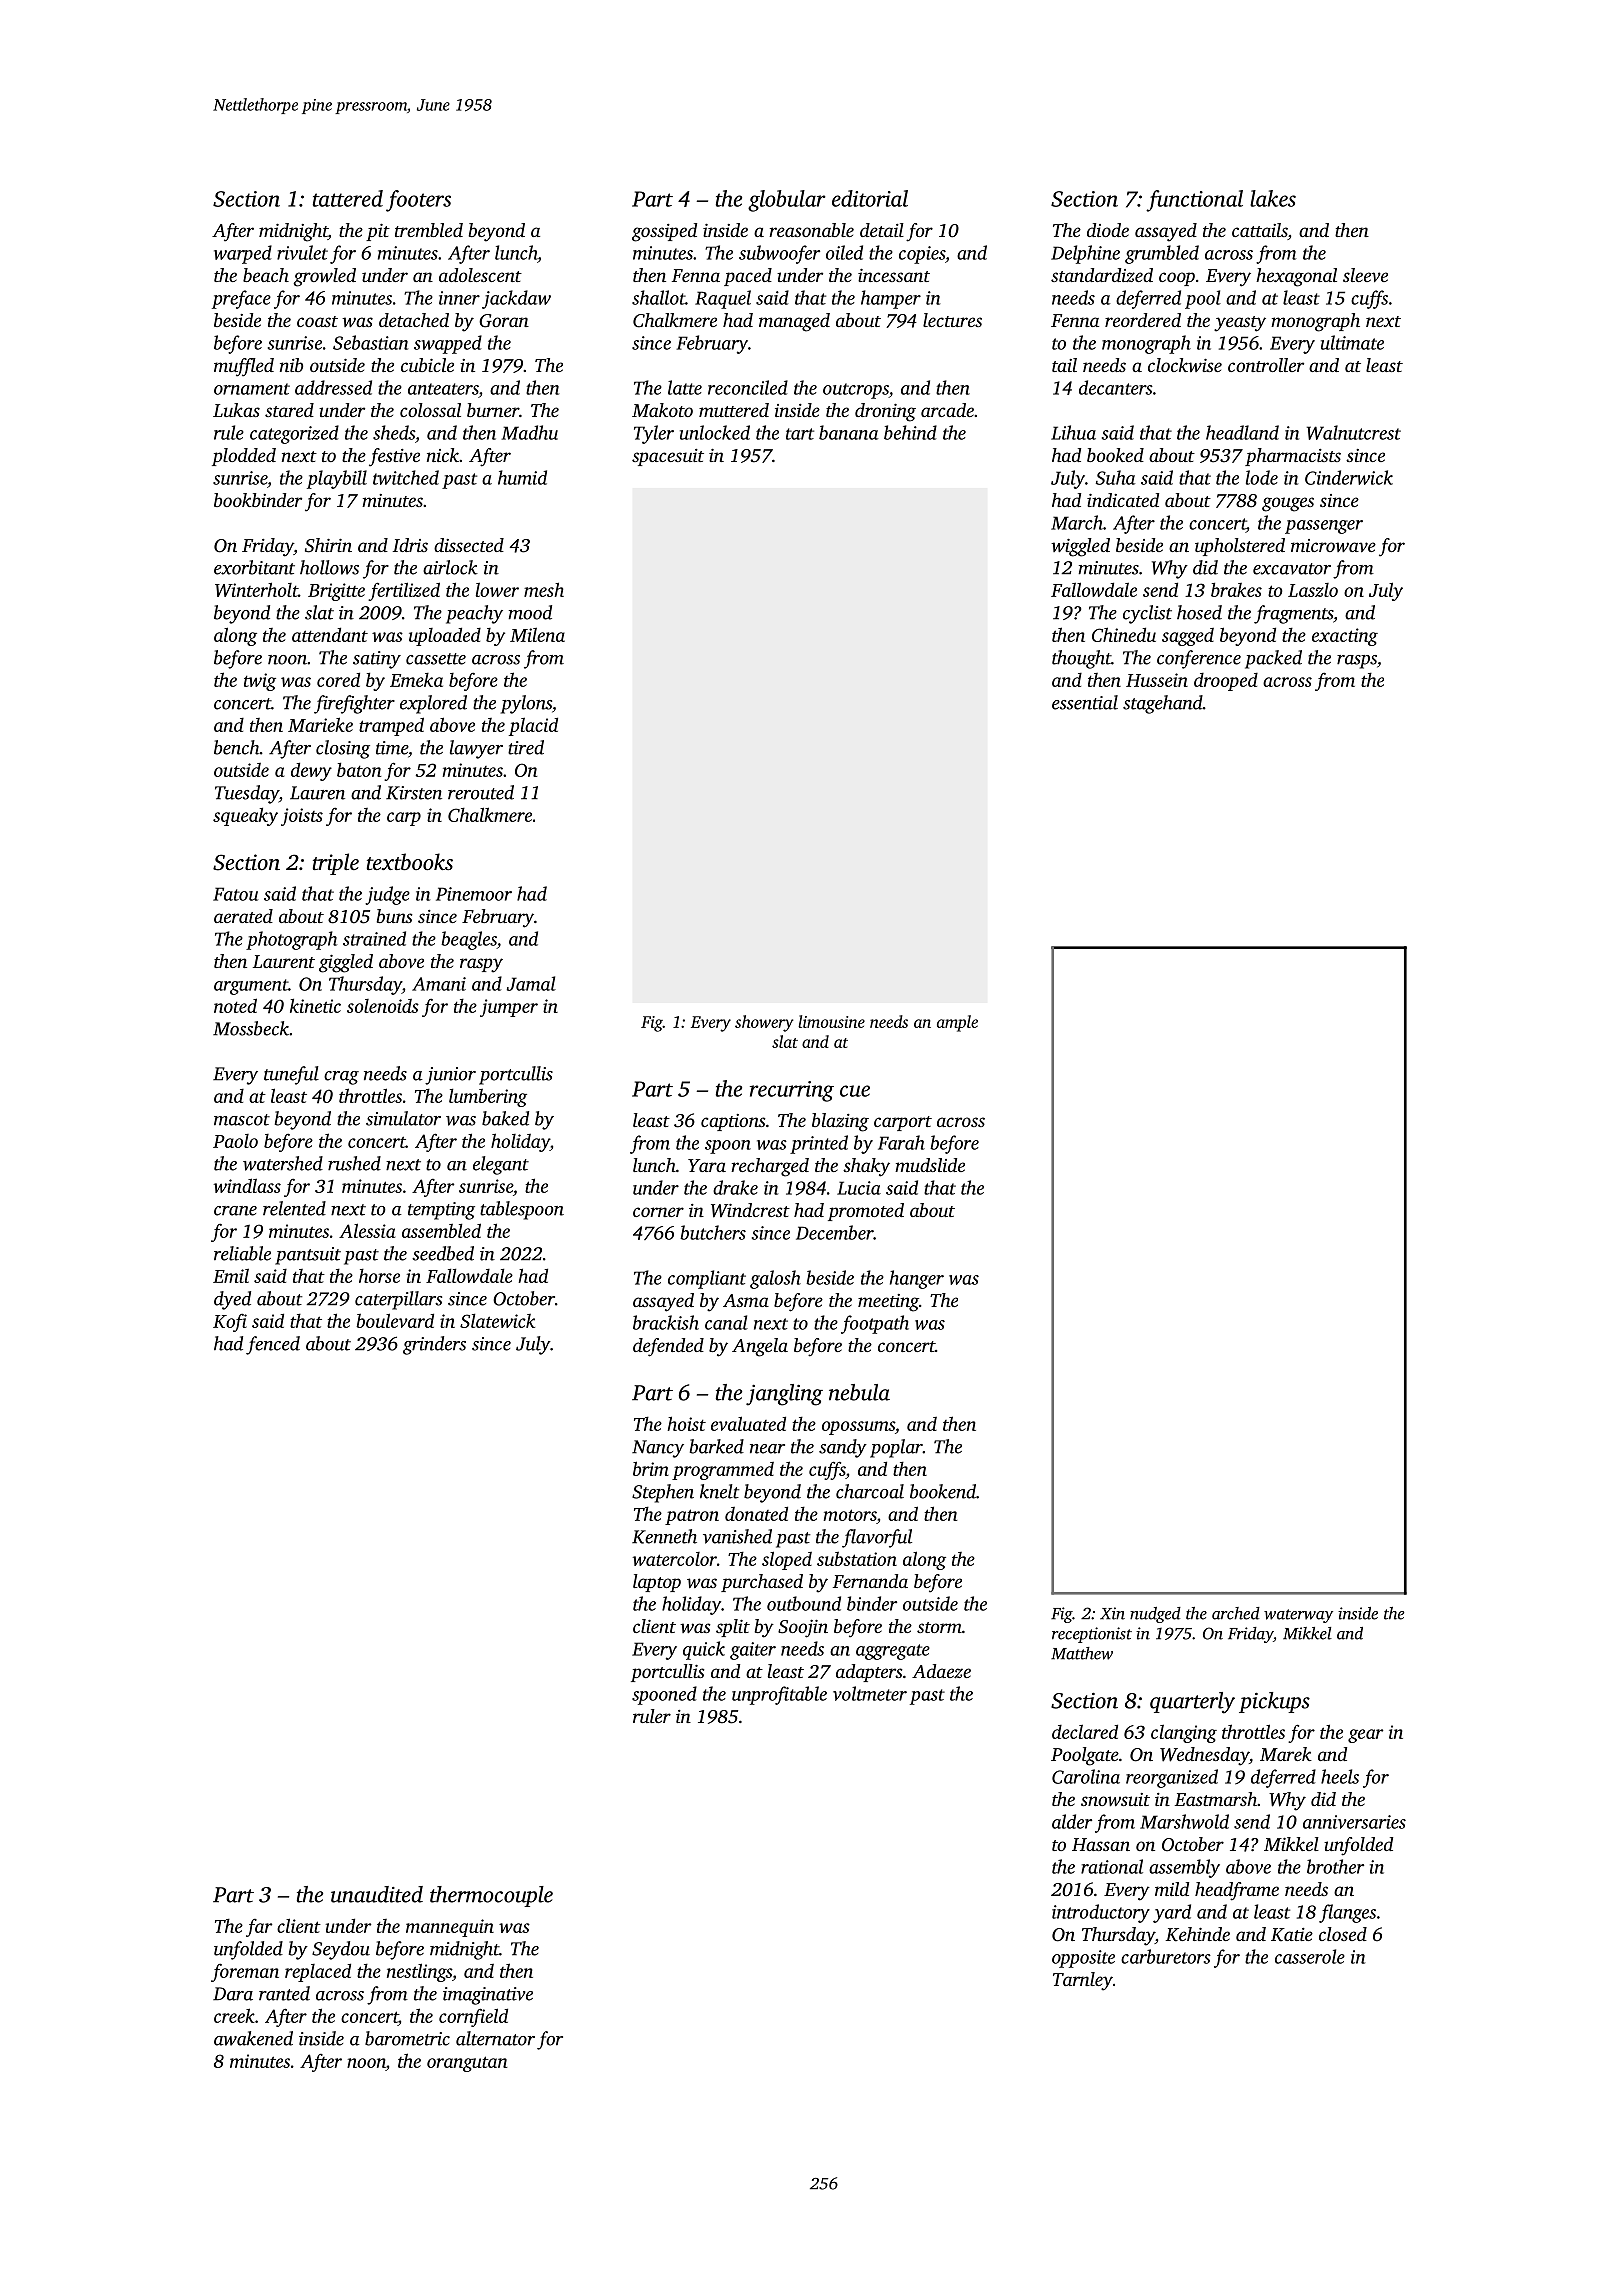 This screenshot has height=2292, width=1620. Describe the element at coordinates (231, 1275) in the screenshot. I see `Emil` at that location.
